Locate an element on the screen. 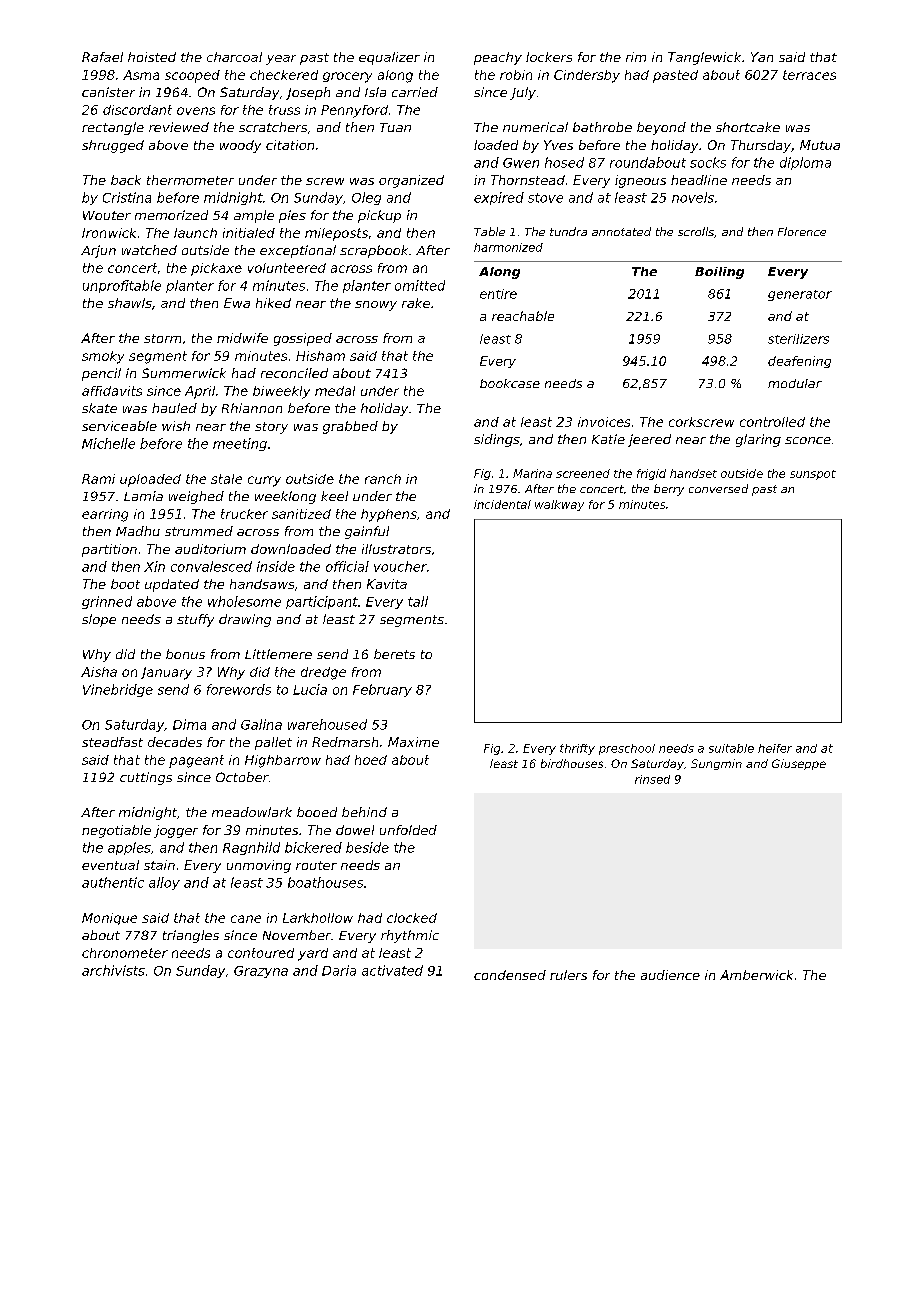 This screenshot has width=924, height=1308. Yan is located at coordinates (762, 57).
